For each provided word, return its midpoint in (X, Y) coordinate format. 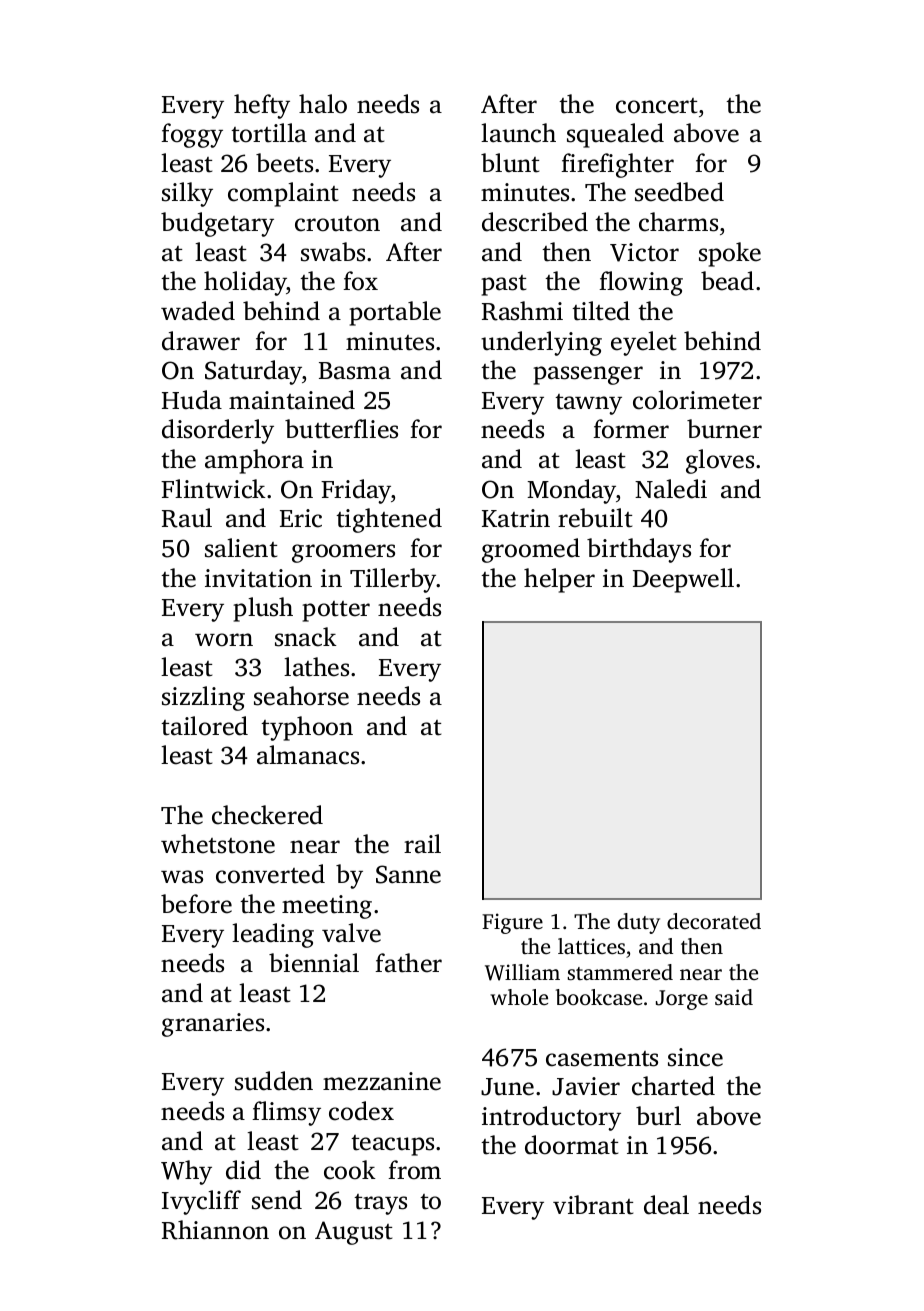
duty (639, 923)
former (631, 429)
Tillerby (393, 580)
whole (519, 997)
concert (656, 106)
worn (224, 640)
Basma (355, 371)
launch (518, 133)
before (196, 904)
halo (323, 104)
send (277, 1200)
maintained (292, 400)
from (414, 1170)
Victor (644, 252)
